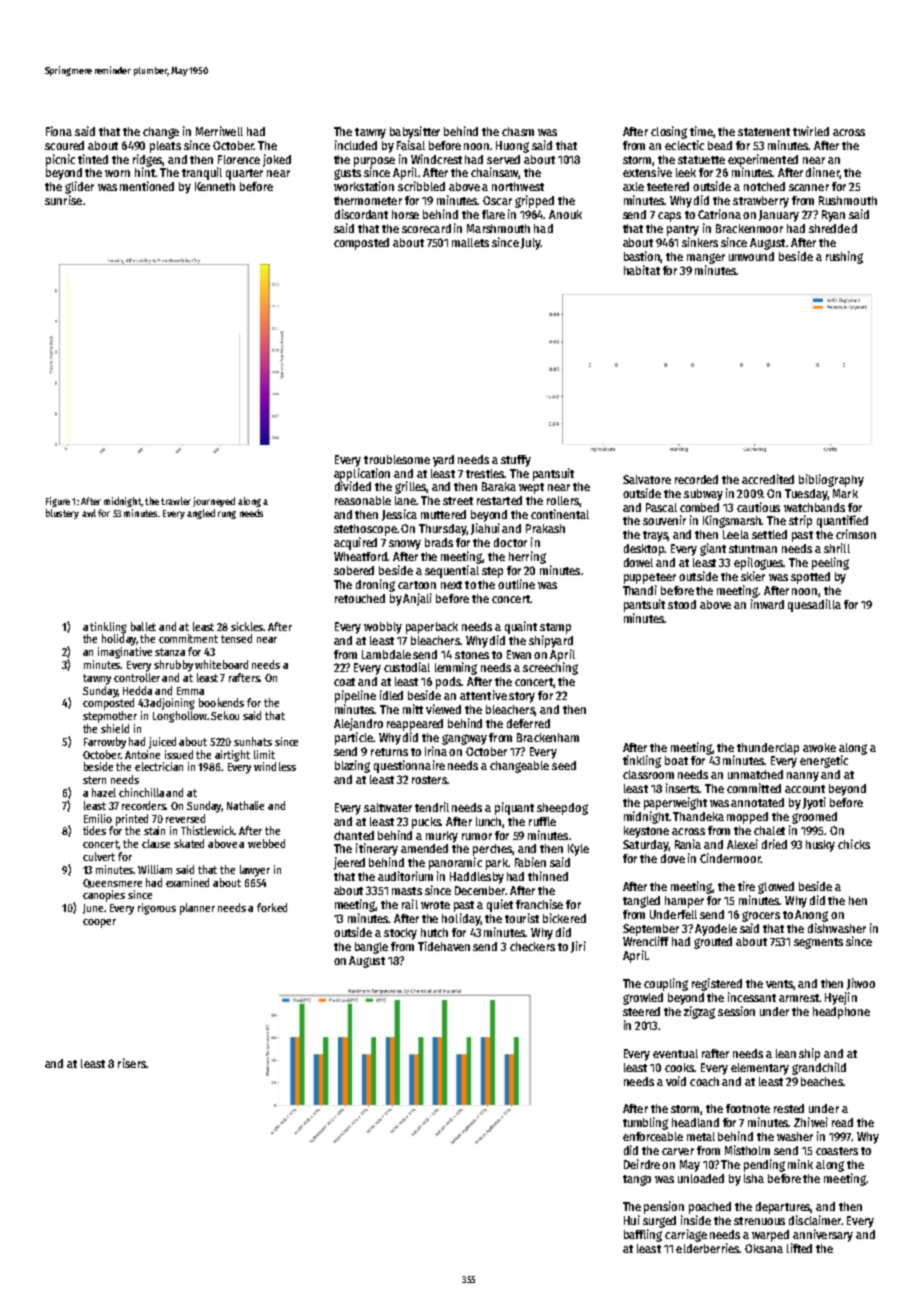 Image resolution: width=924 pixels, height=1308 pixels. What do you see at coordinates (764, 132) in the screenshot?
I see `statement` at bounding box center [764, 132].
